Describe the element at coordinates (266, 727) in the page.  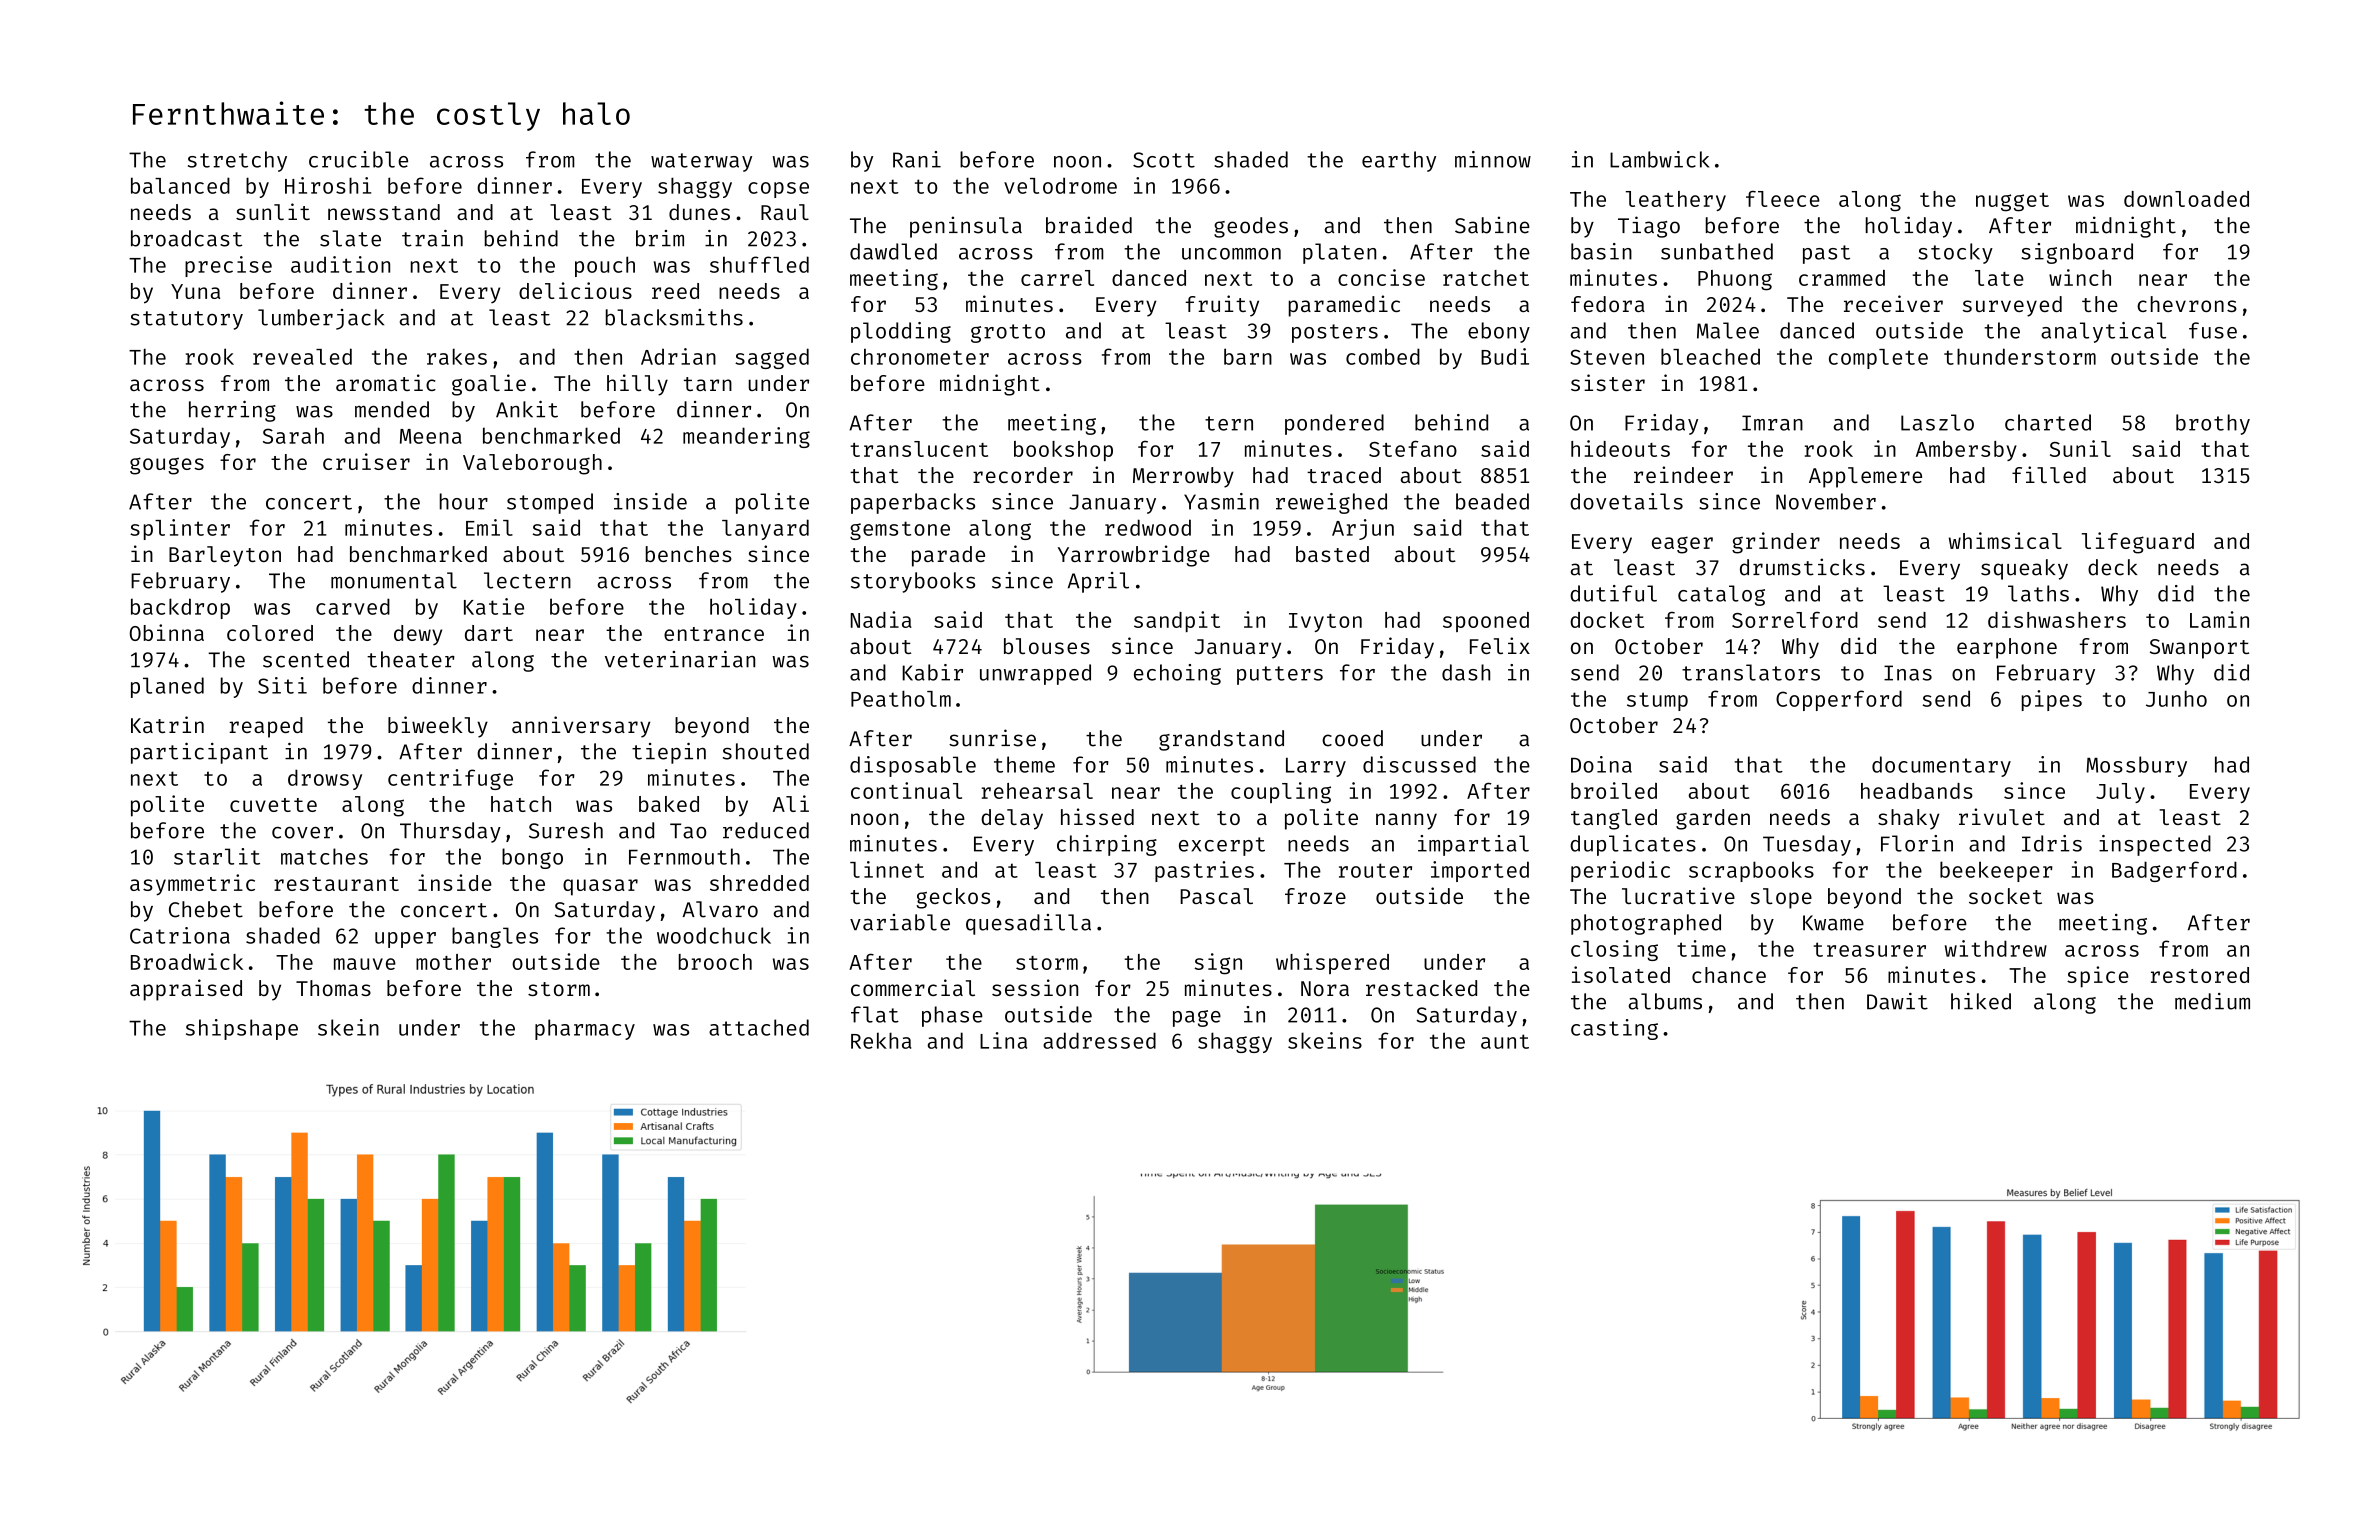
I see `reaped` at that location.
